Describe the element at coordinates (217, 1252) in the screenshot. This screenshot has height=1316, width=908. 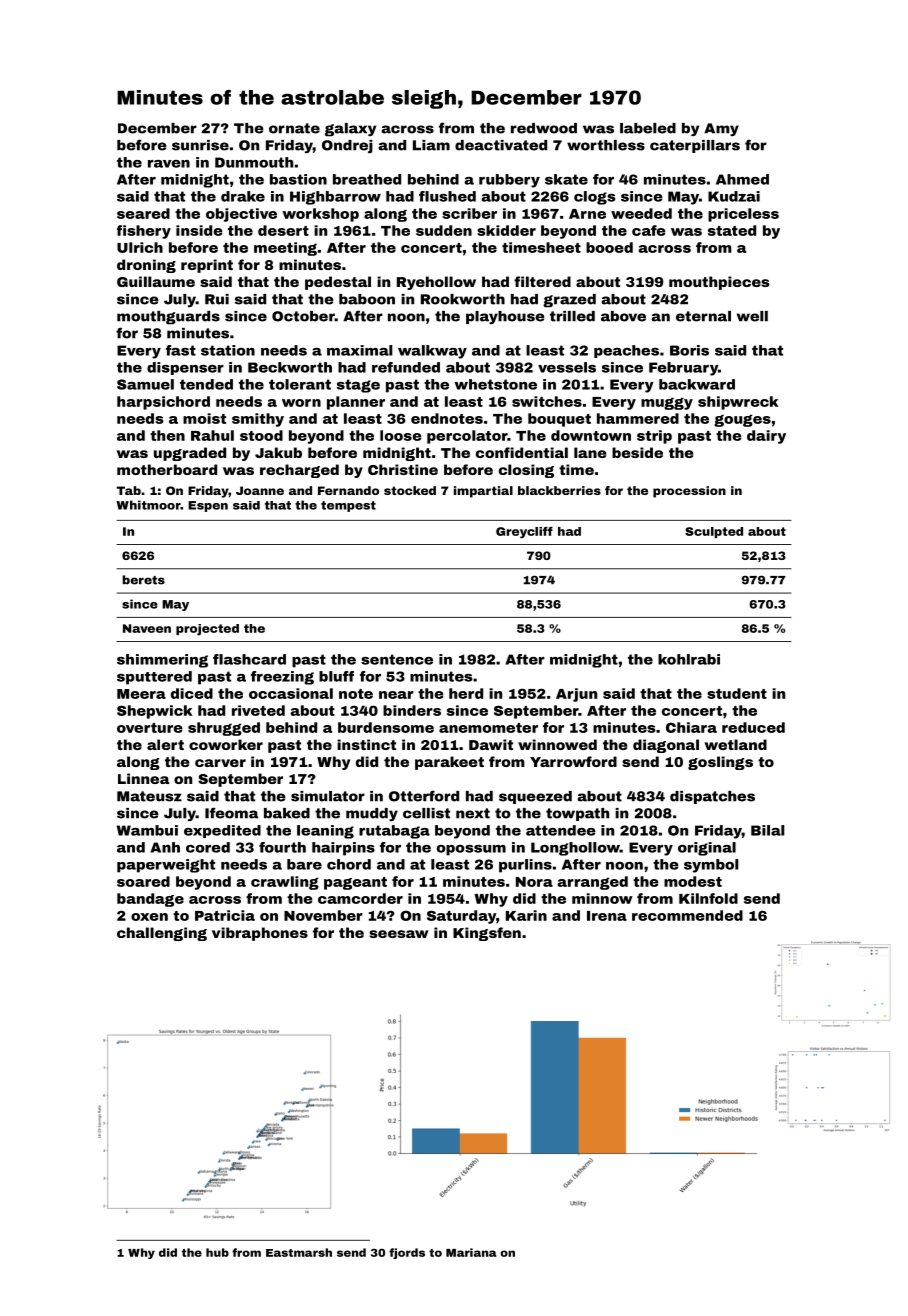
I see `hub` at that location.
